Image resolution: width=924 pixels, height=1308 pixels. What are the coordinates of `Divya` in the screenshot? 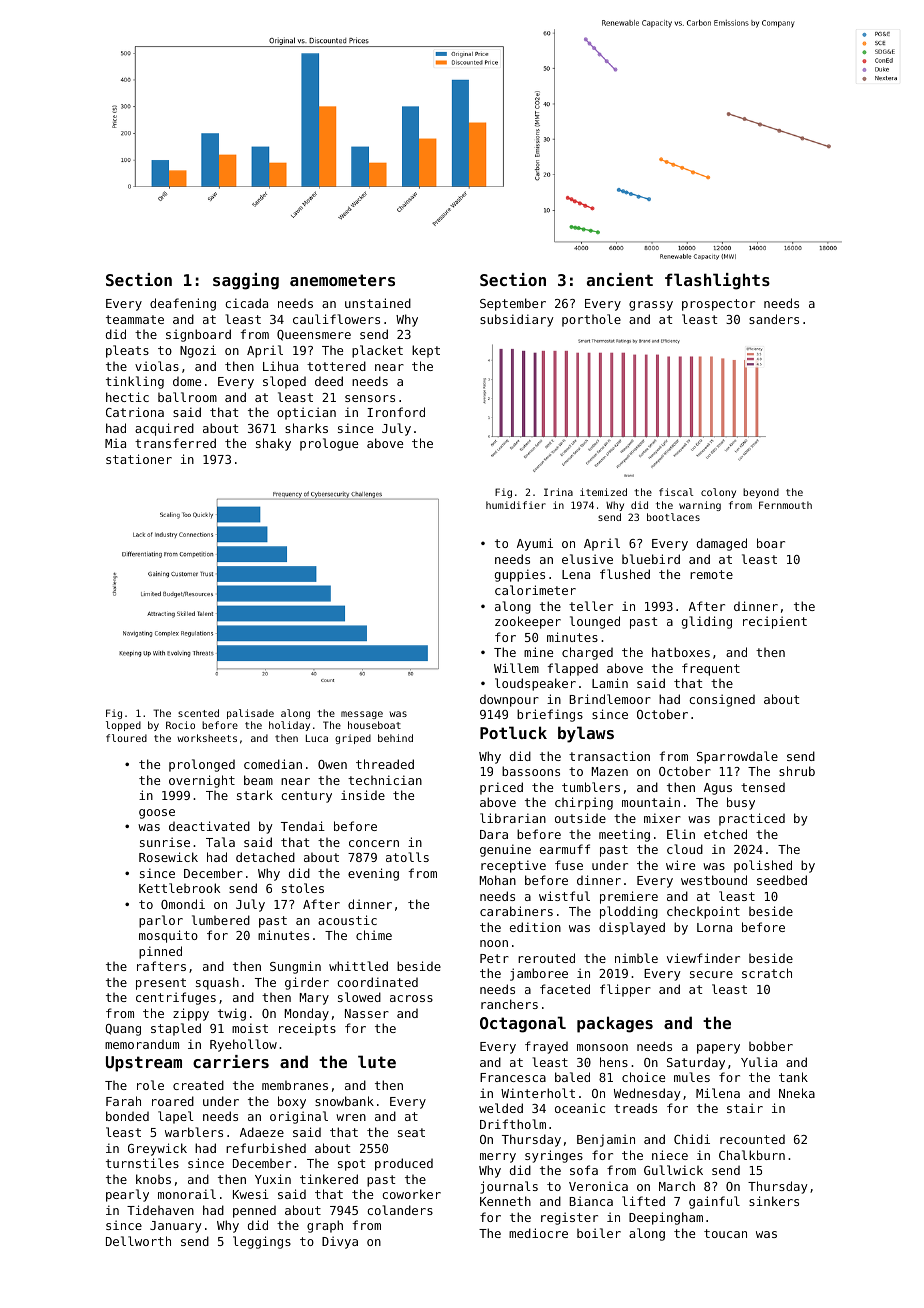 It's located at (340, 1242).
